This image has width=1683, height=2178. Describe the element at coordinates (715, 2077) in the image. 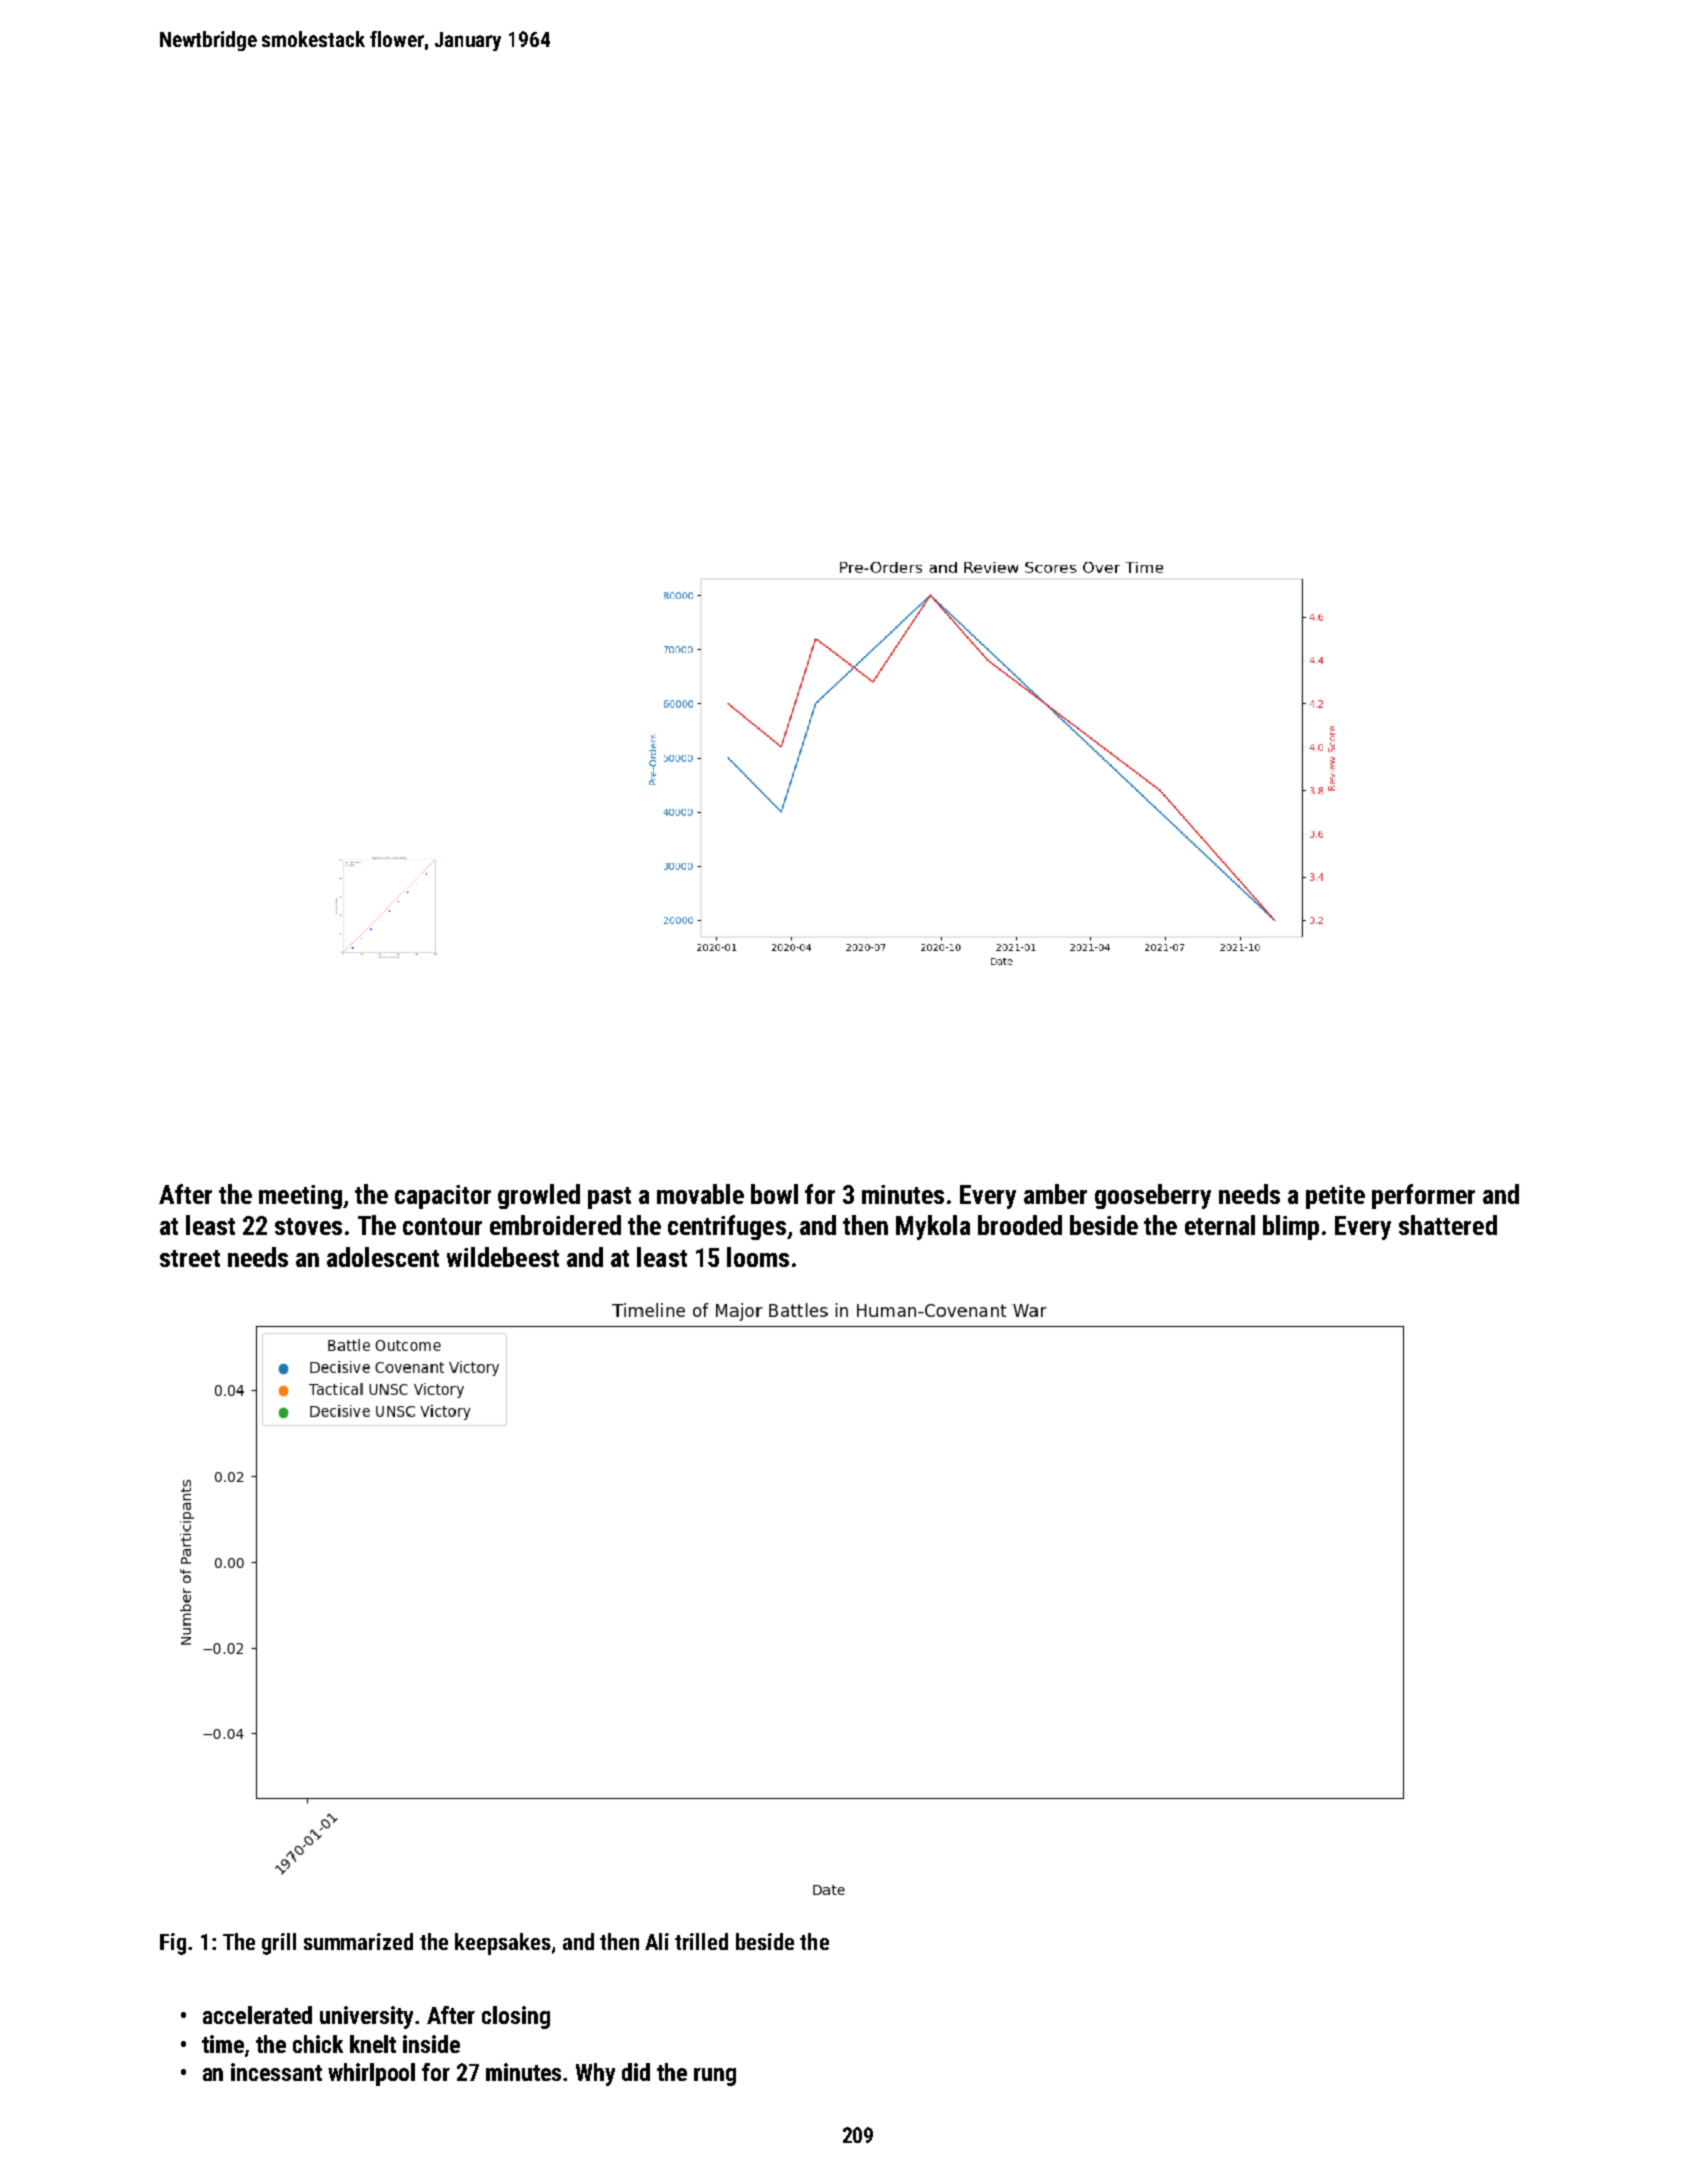

I see `rung` at that location.
